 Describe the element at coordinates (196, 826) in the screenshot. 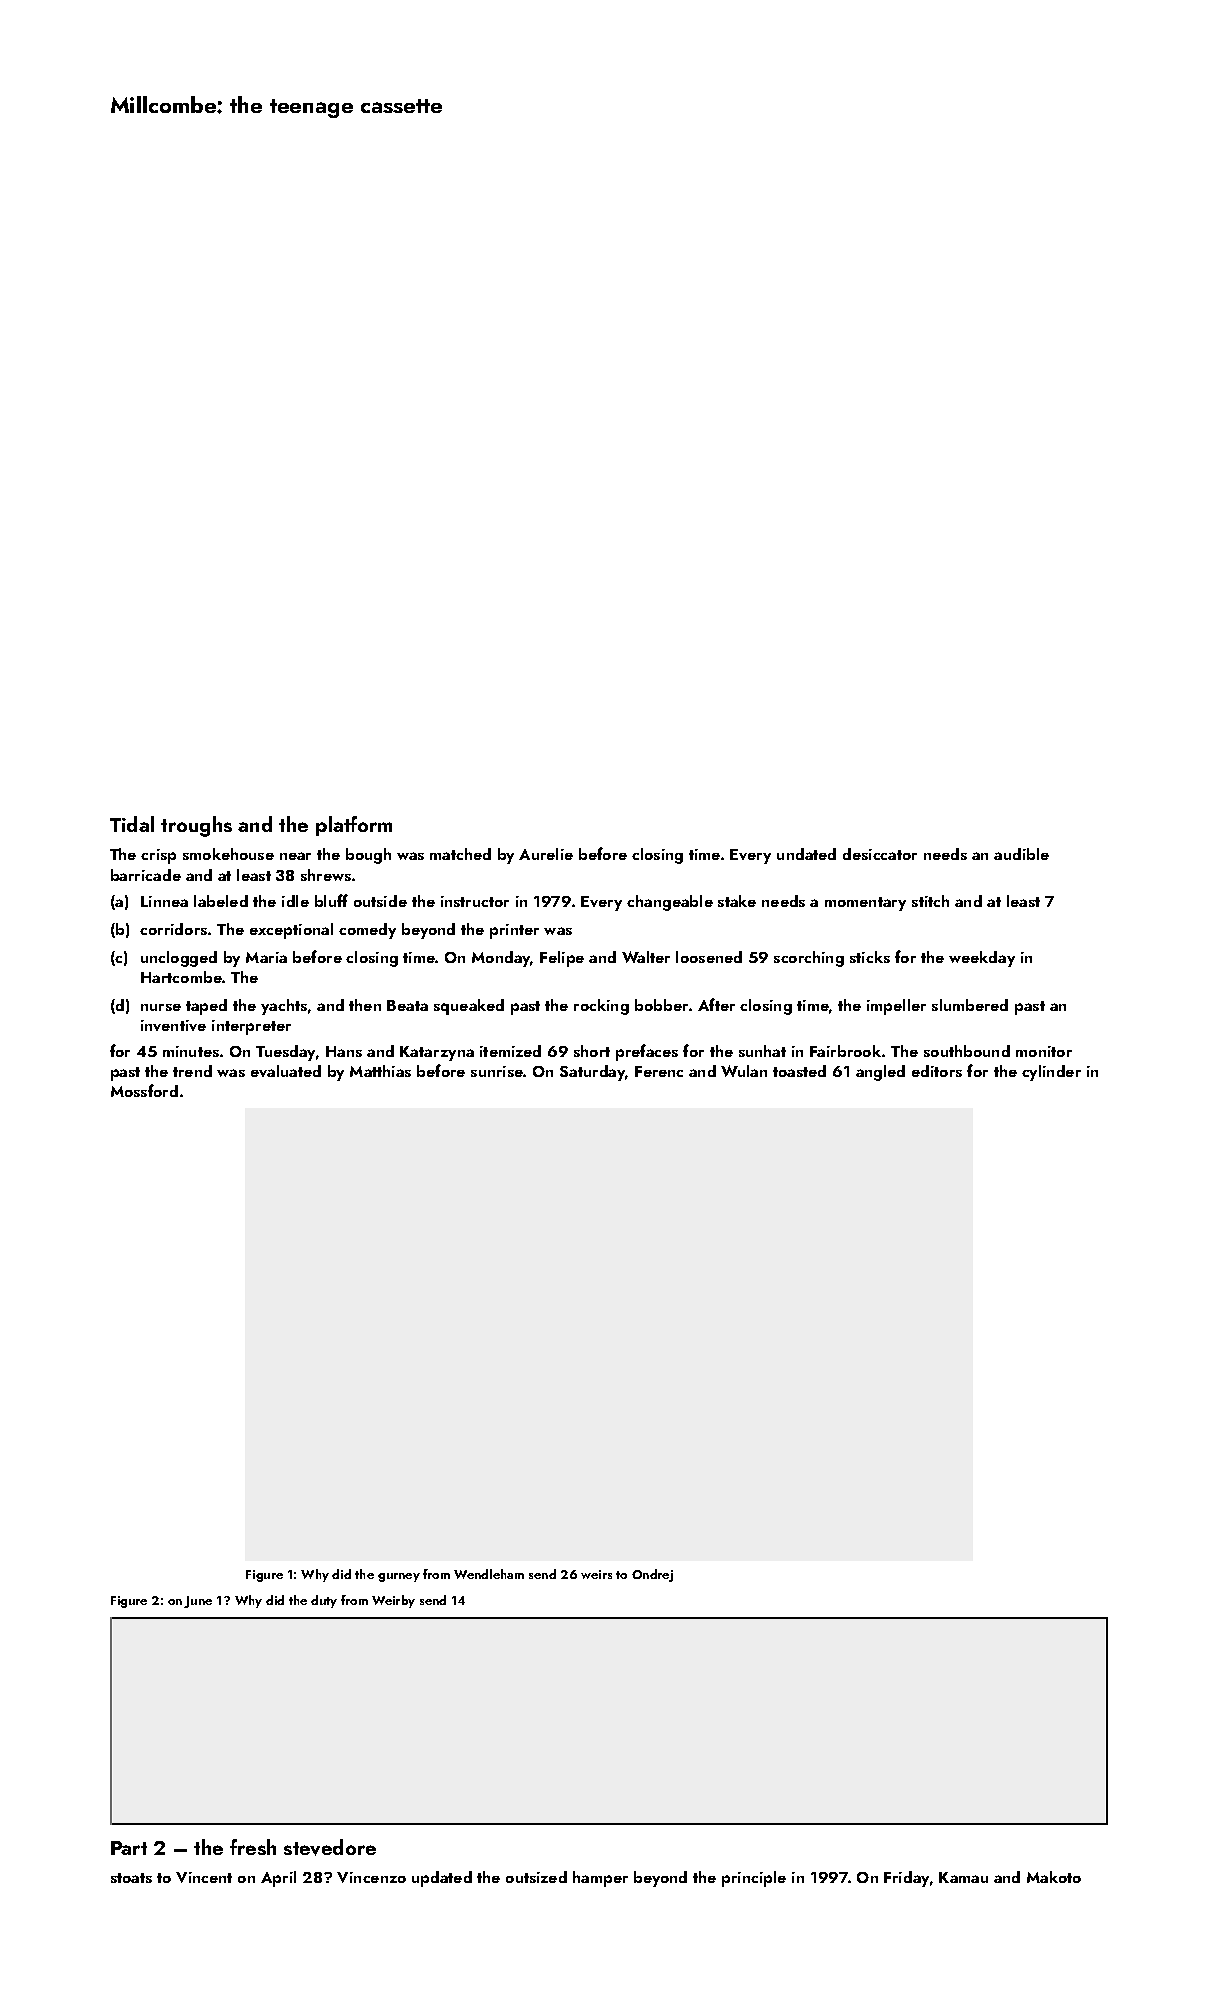

I see `troughs` at that location.
